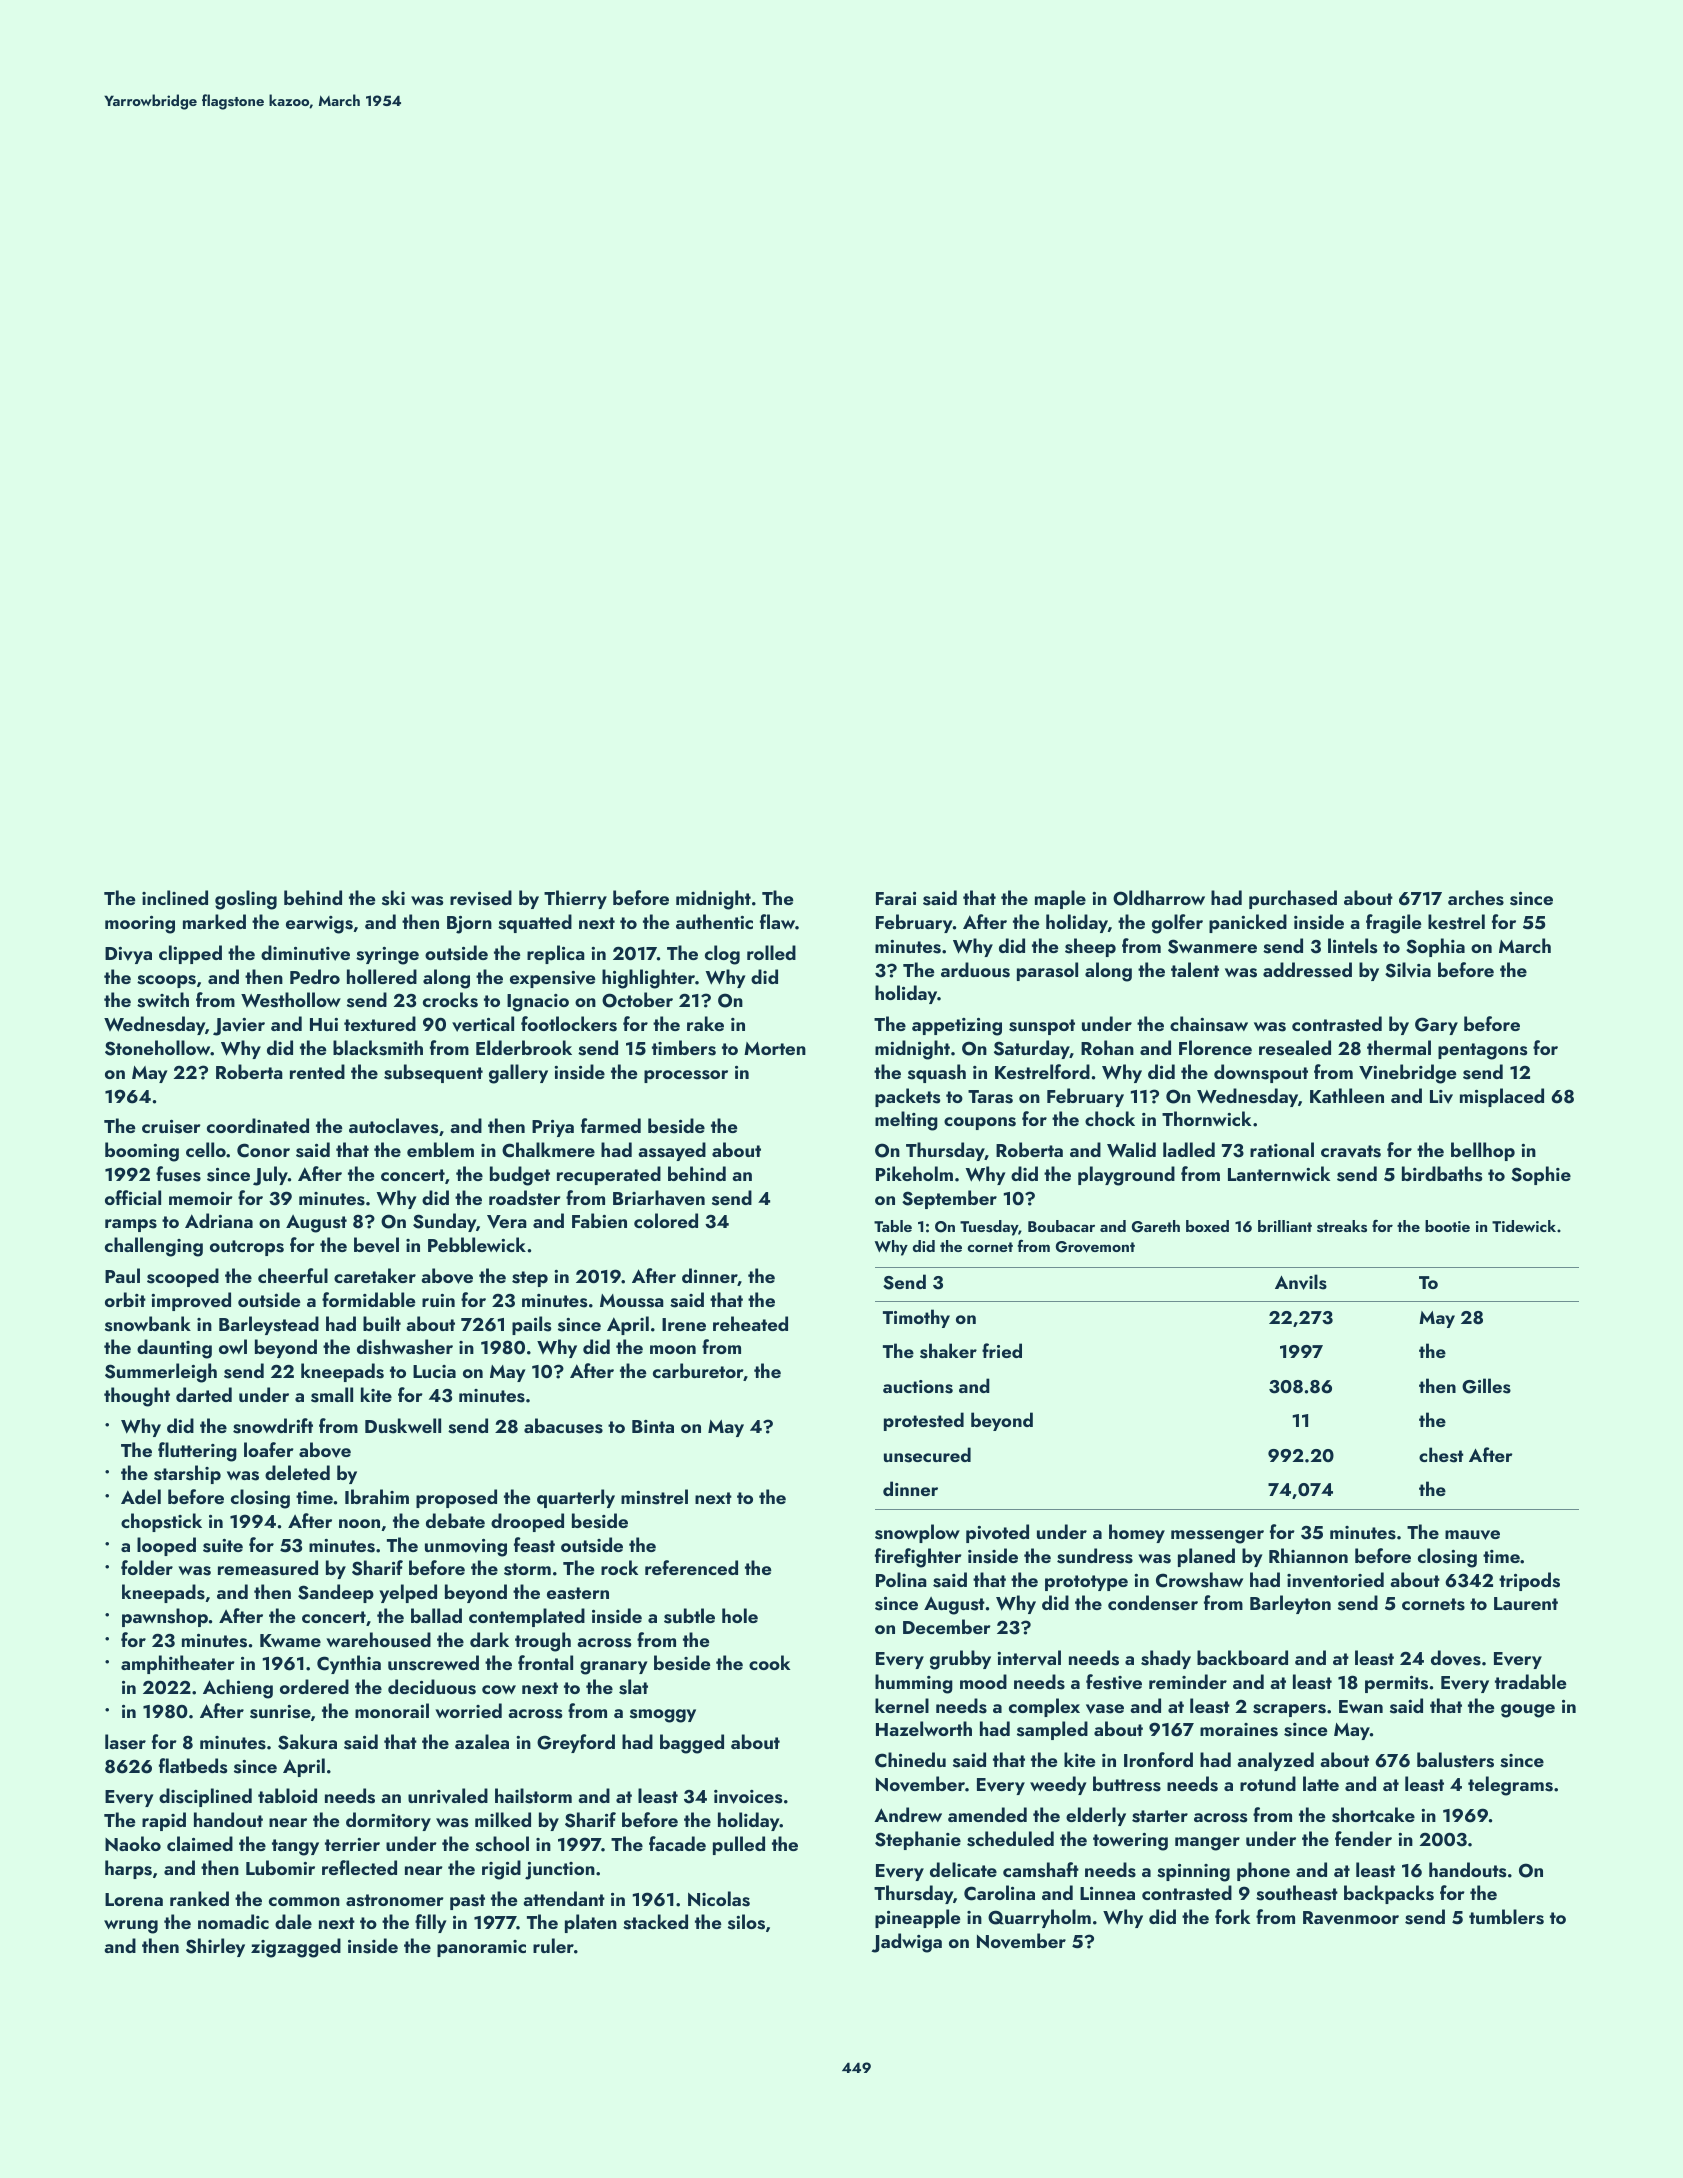 The height and width of the page is (2178, 1683). I want to click on Sophie, so click(1541, 1175).
